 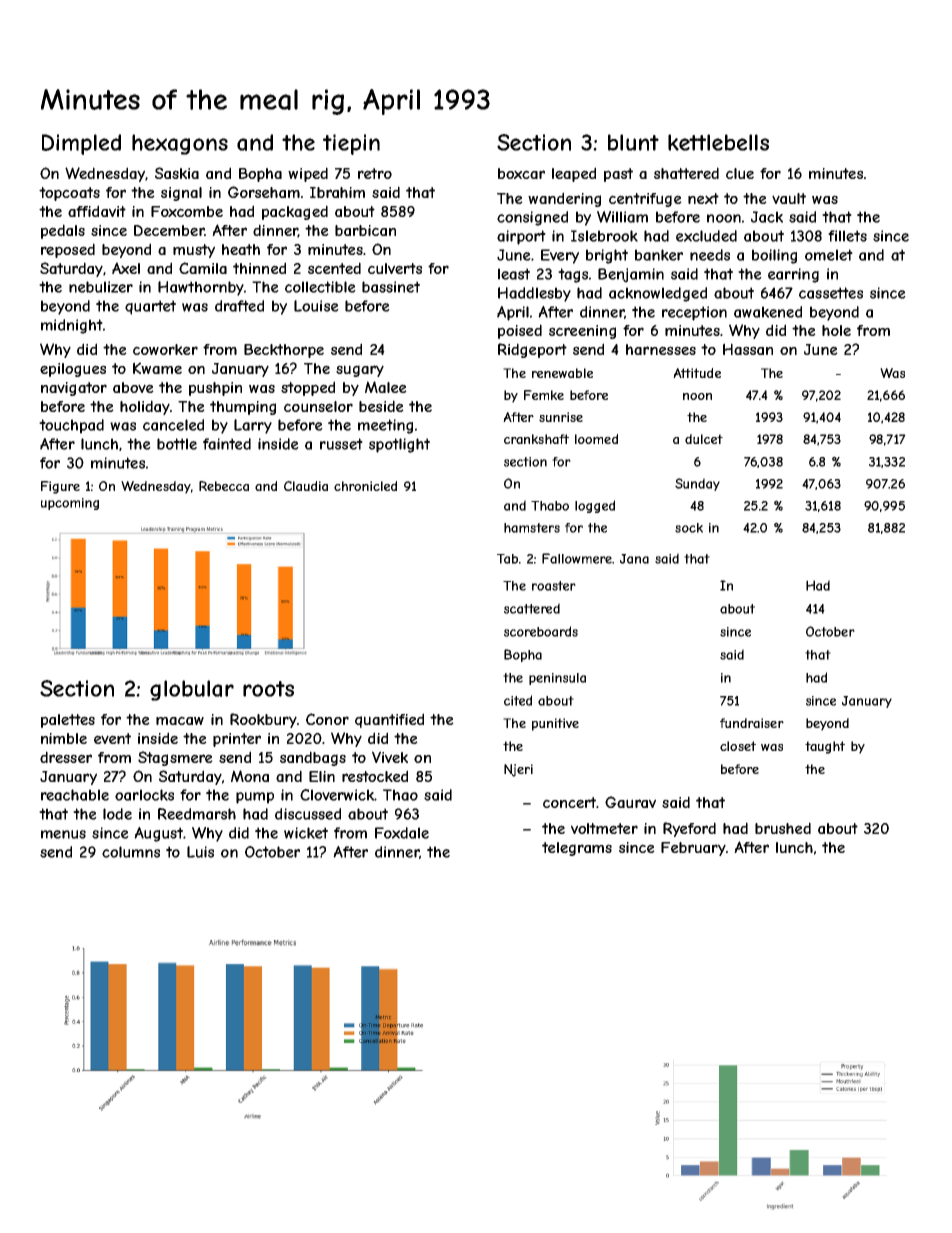 What do you see at coordinates (181, 194) in the screenshot?
I see `signal` at bounding box center [181, 194].
